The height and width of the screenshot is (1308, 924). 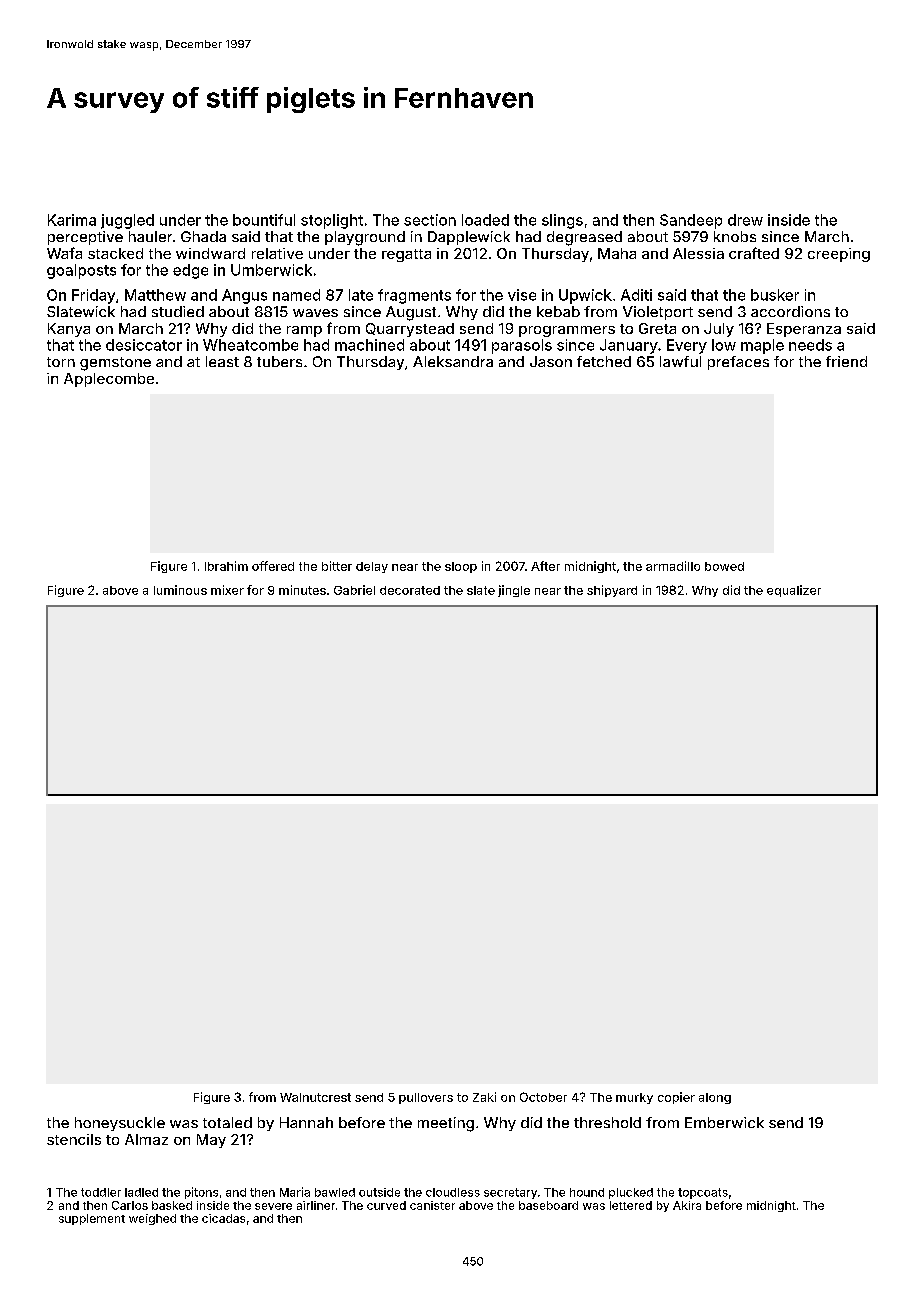 I want to click on Ghada, so click(x=203, y=236).
